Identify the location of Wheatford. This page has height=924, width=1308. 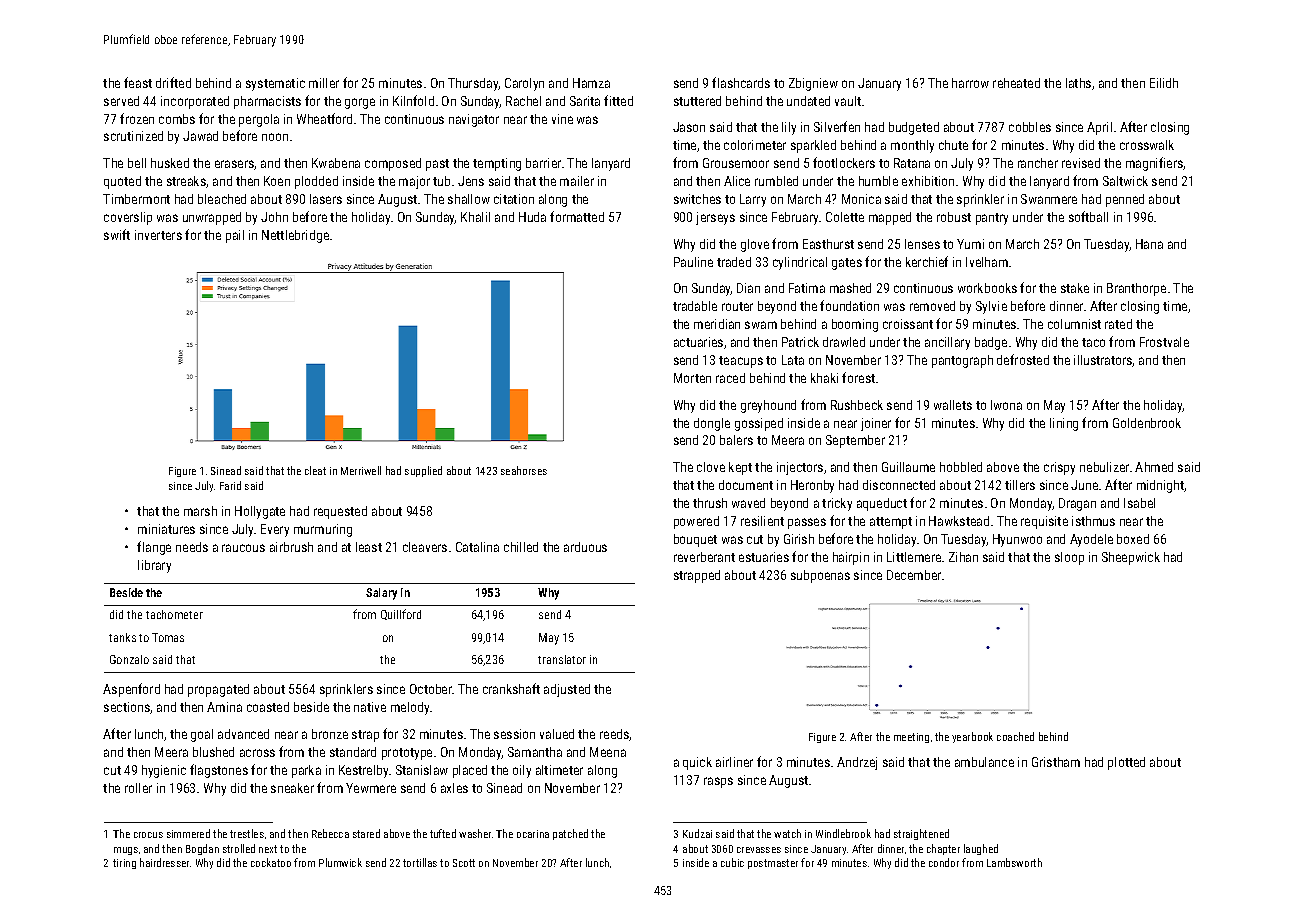
(324, 118).
